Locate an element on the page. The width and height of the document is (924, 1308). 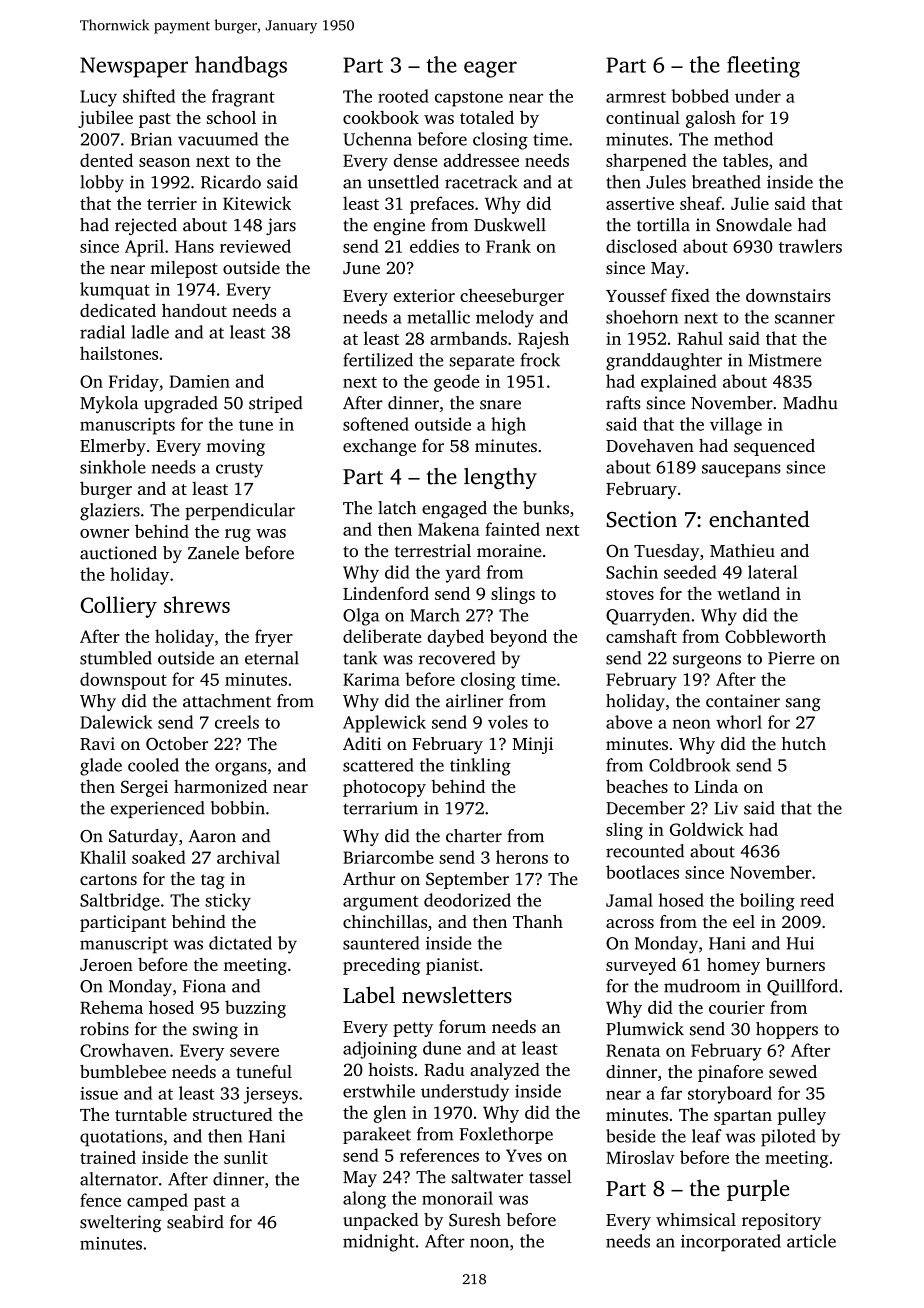
sunlit is located at coordinates (246, 1157).
